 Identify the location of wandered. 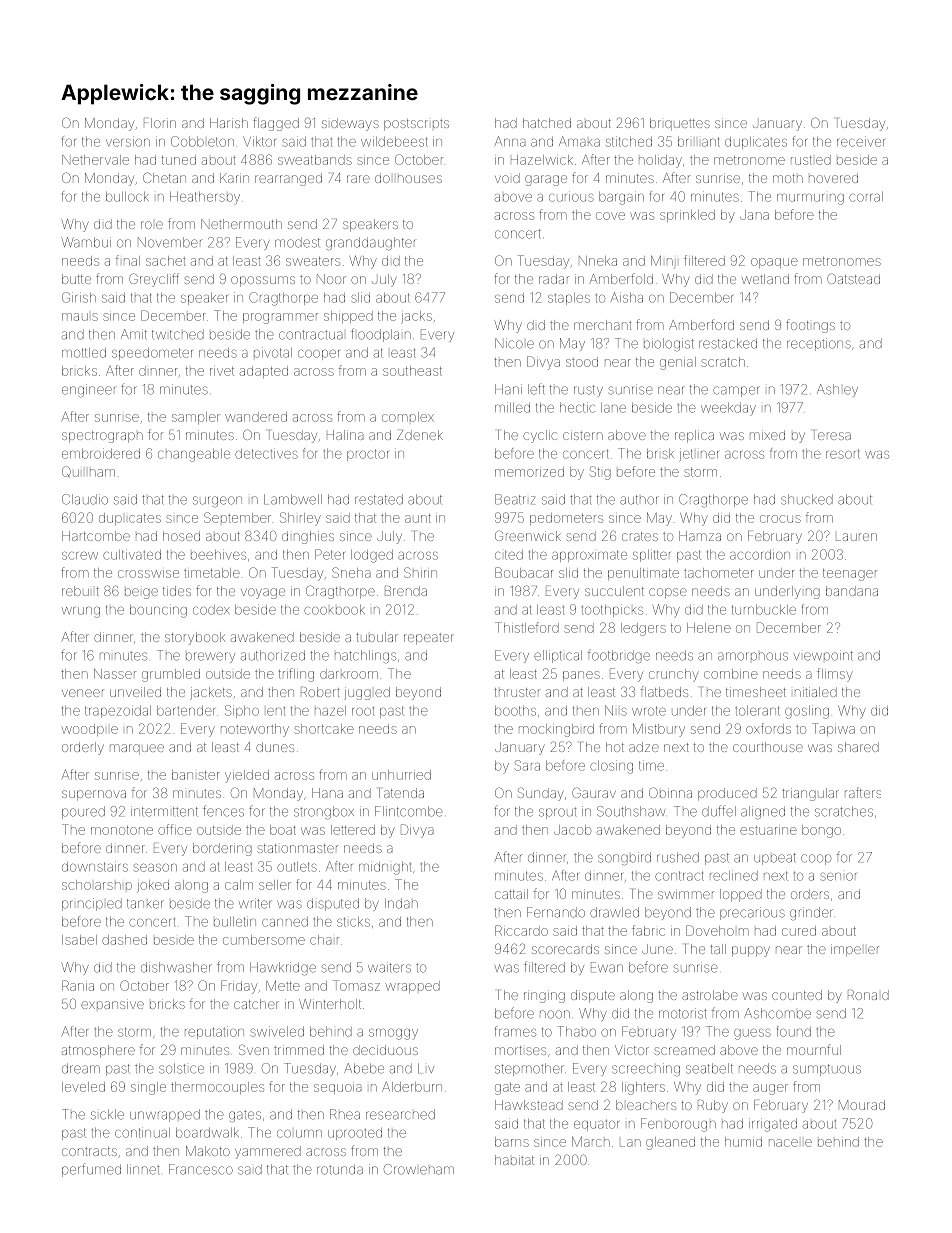
(256, 417).
